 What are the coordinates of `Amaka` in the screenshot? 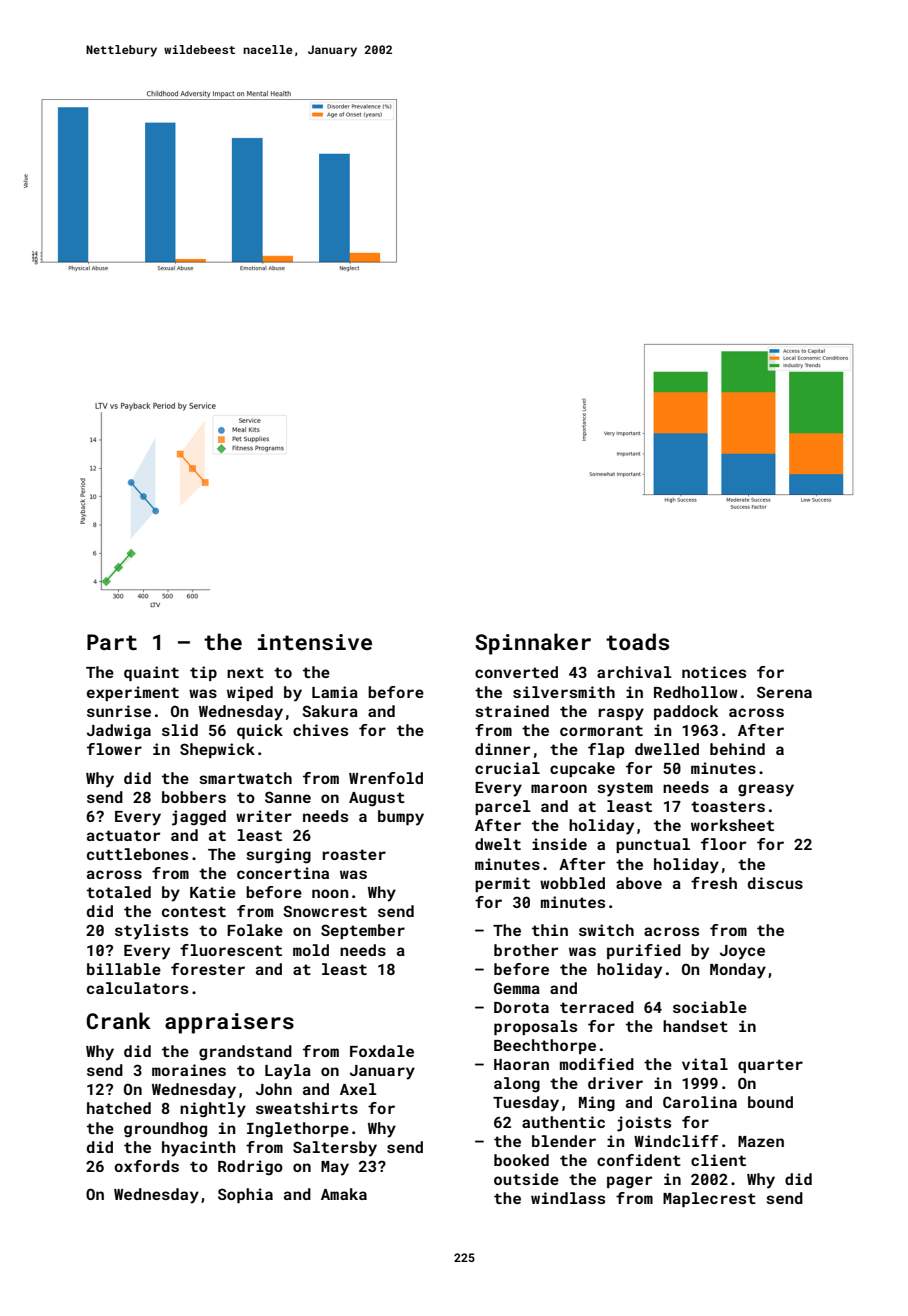 It's located at (344, 1194).
